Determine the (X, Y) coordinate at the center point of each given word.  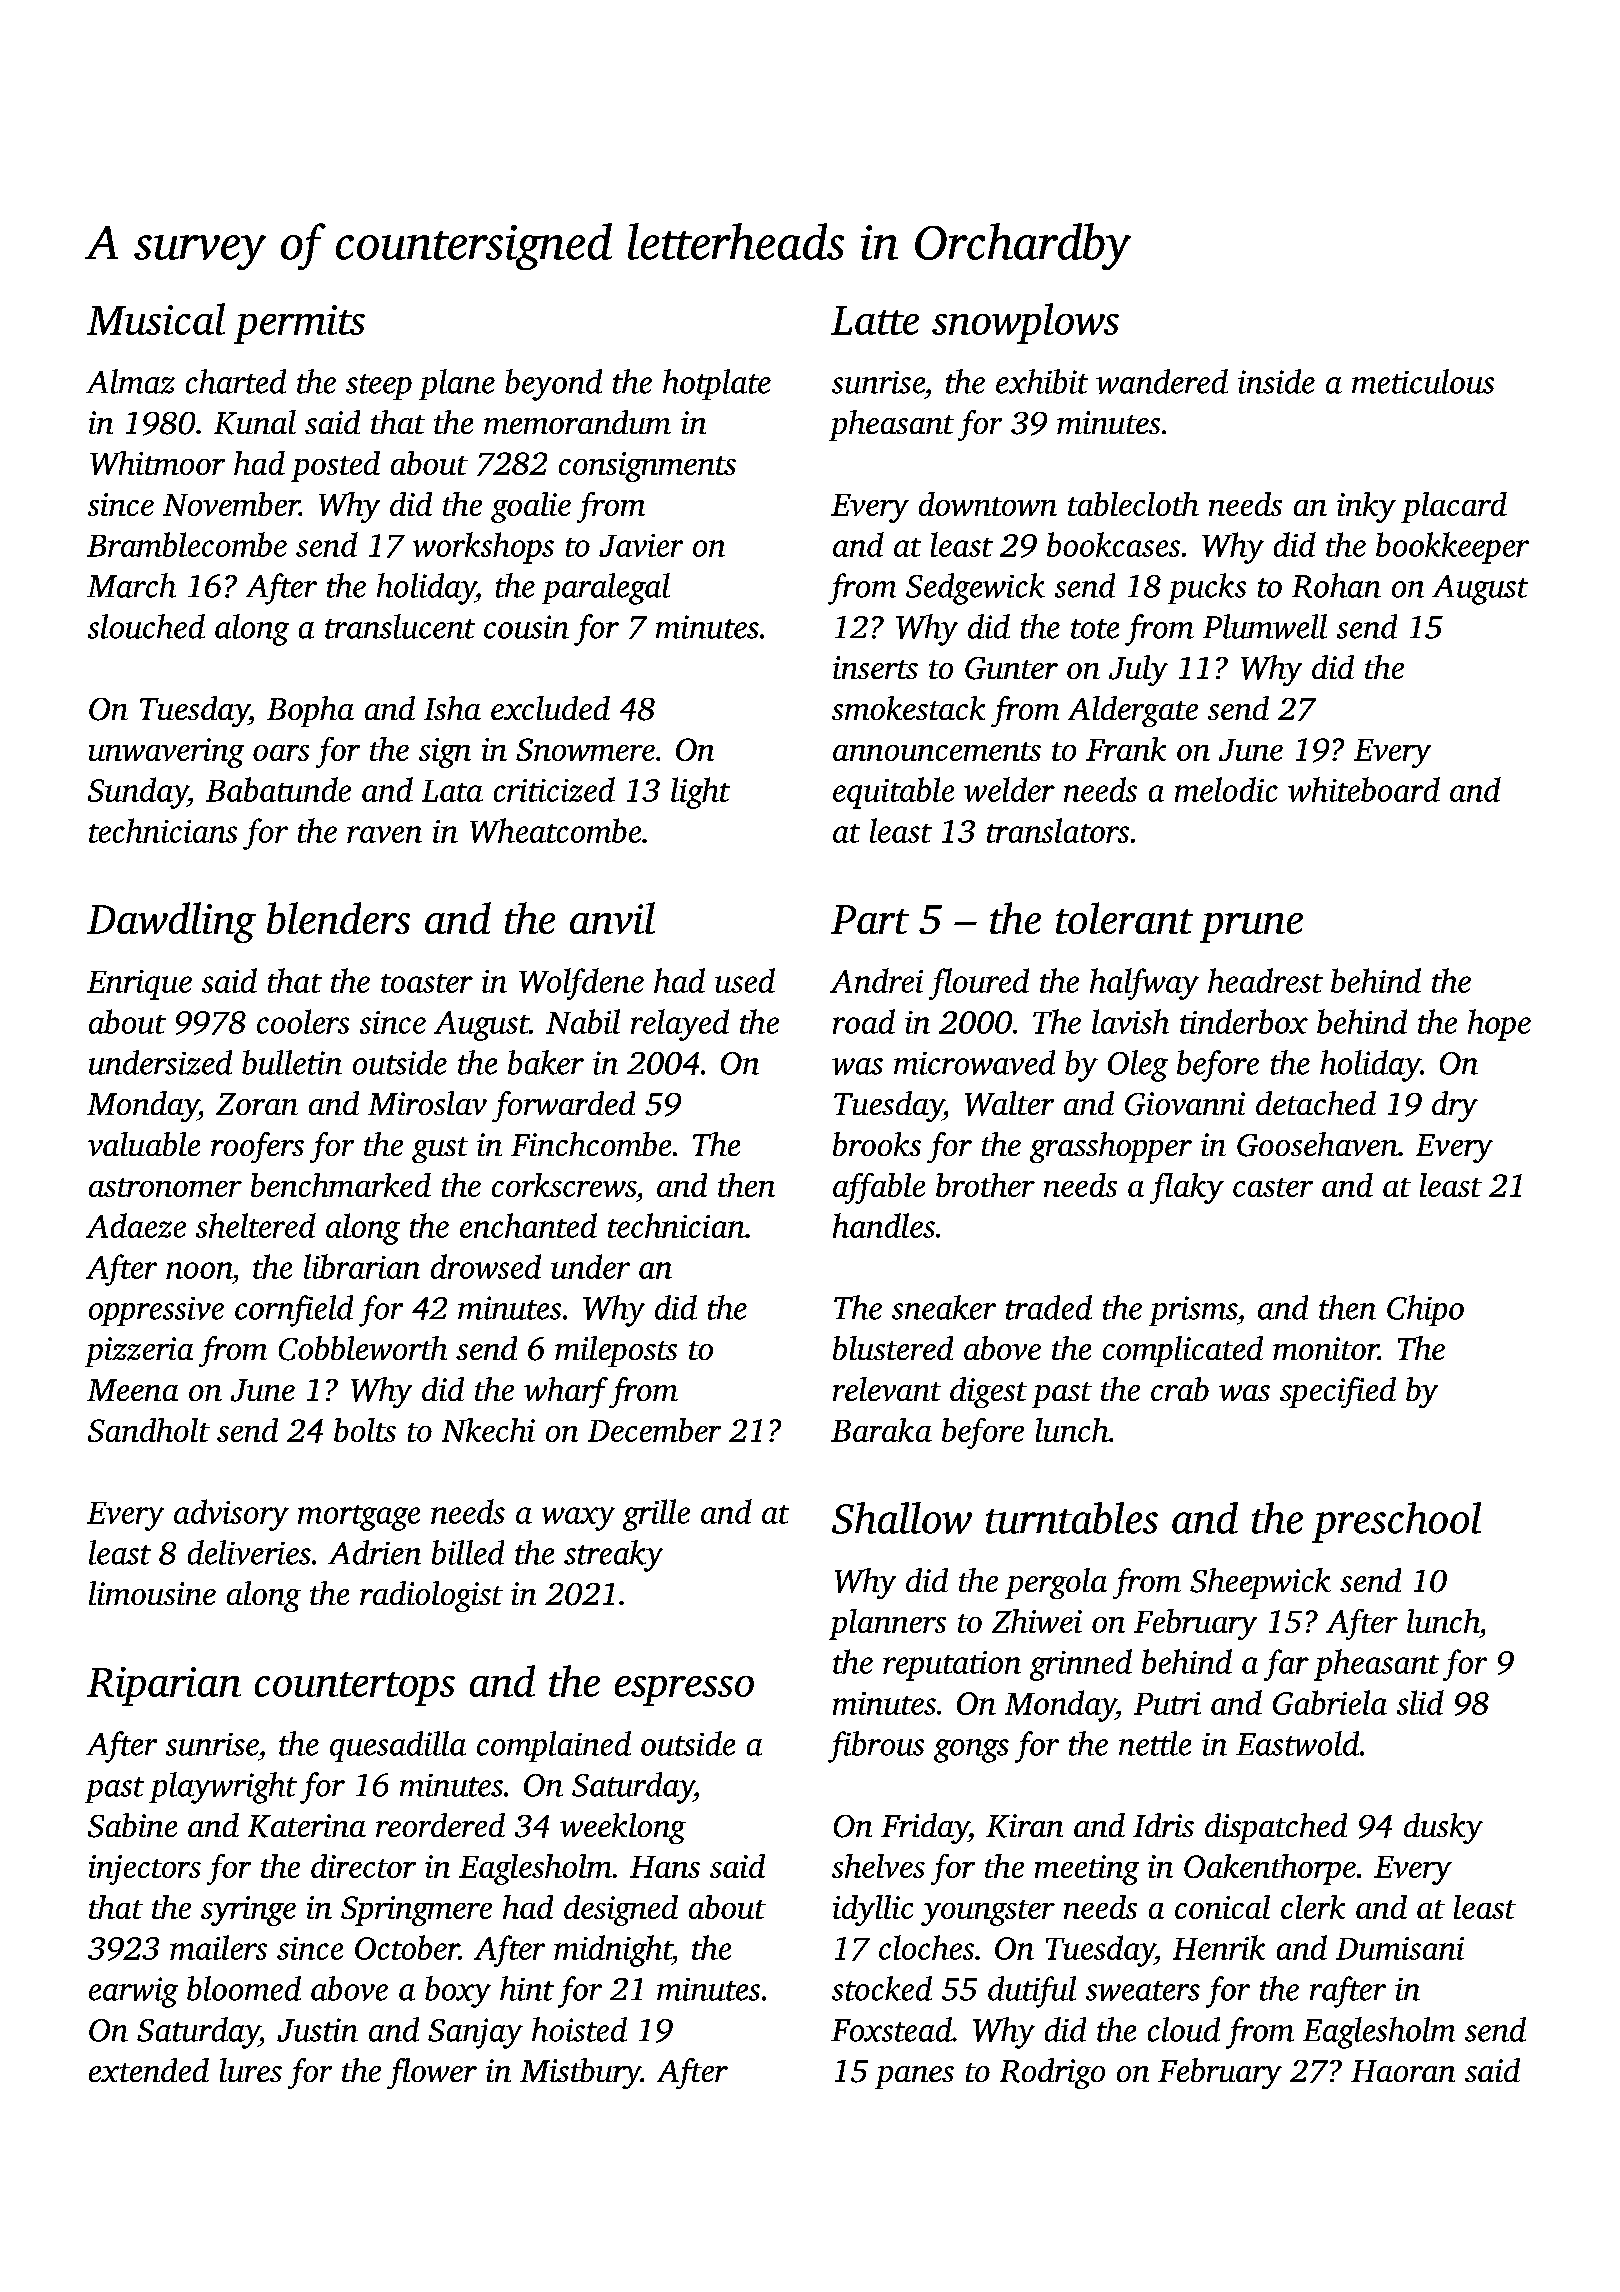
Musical (156, 319)
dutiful (1032, 1992)
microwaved (974, 1062)
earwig (133, 1992)
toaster (427, 983)
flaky (1187, 1188)
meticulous (1423, 381)
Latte (875, 320)
